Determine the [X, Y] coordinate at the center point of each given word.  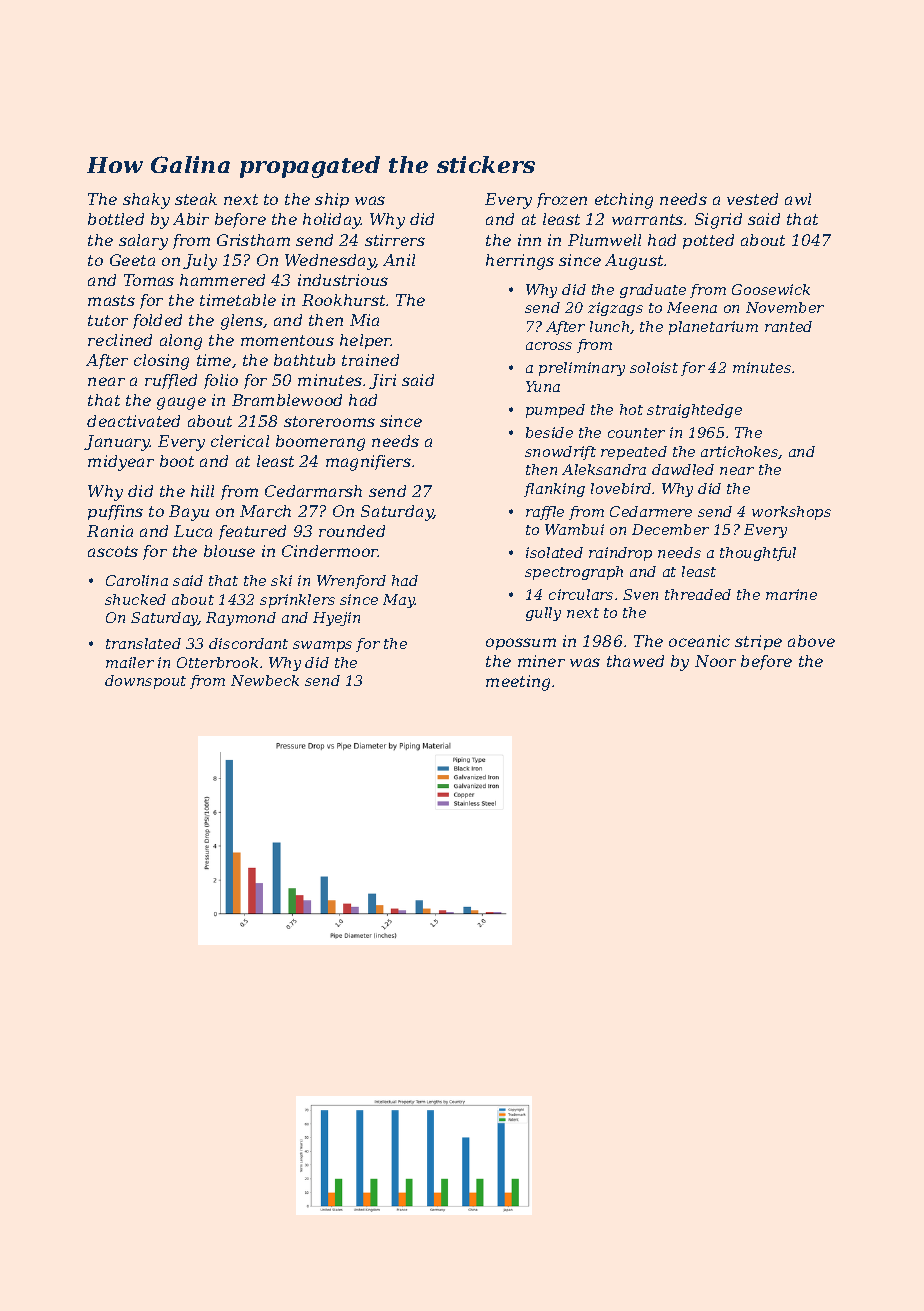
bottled [116, 219]
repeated [634, 453]
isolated [554, 552]
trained [370, 360]
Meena [692, 307]
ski [281, 580]
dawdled [683, 469]
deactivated [133, 421]
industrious [343, 280]
